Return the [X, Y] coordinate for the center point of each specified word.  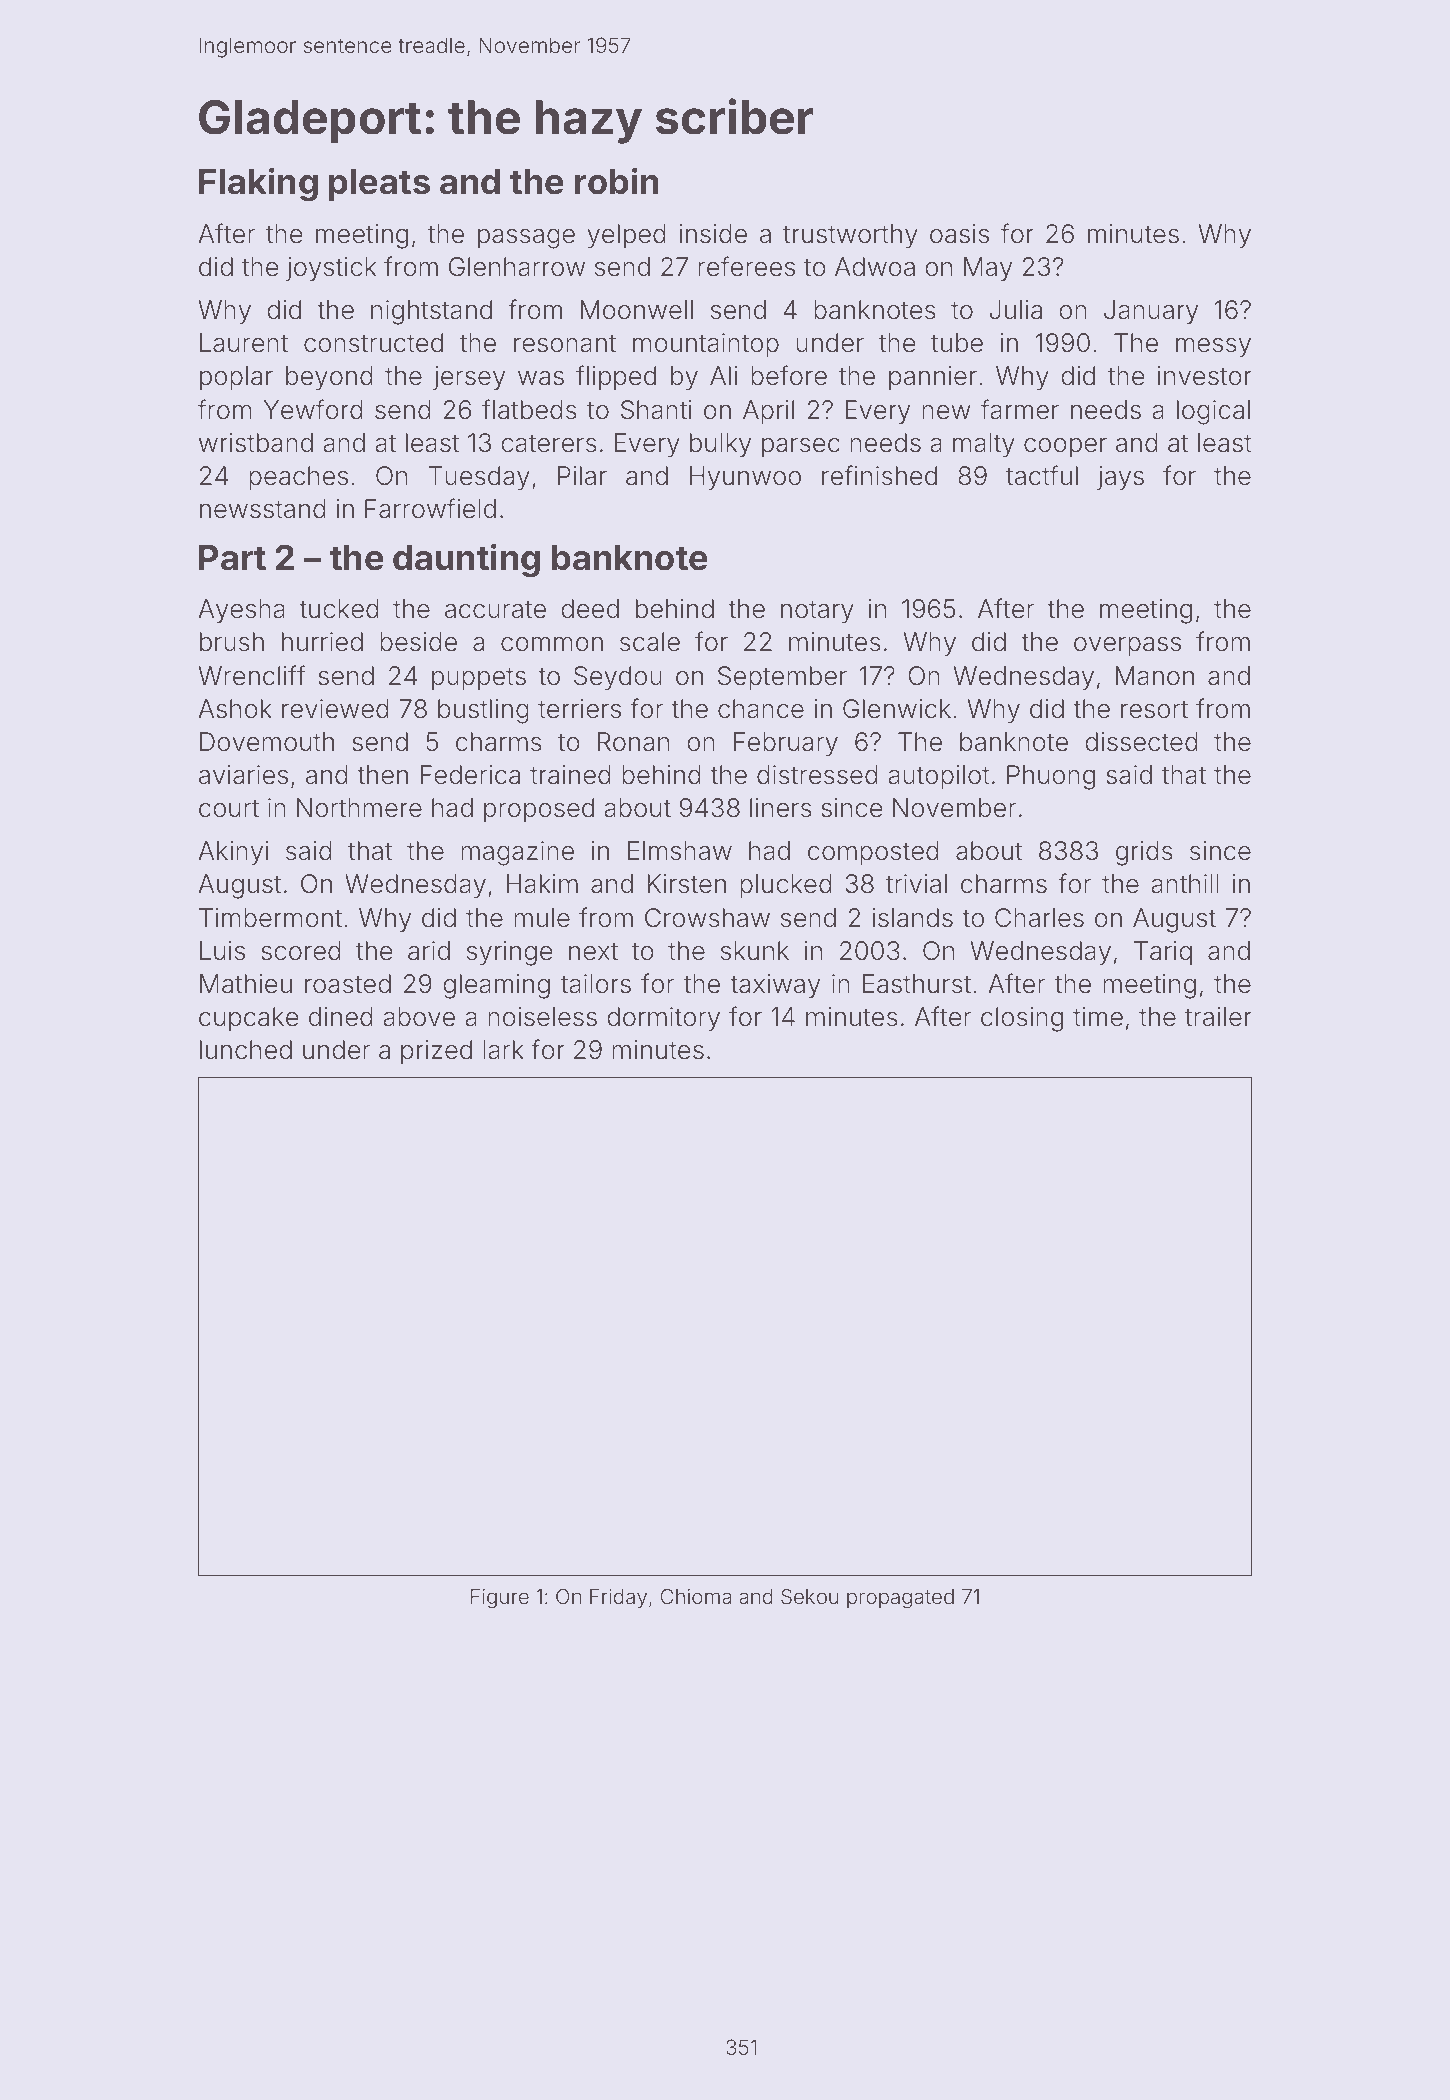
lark [503, 1050]
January [1151, 312]
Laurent [244, 343]
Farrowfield [430, 508]
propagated [900, 1599]
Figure [500, 1599]
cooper [1065, 448]
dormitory [663, 1019]
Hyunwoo [745, 478]
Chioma [696, 1596]
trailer [1218, 1017]
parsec [801, 448]
